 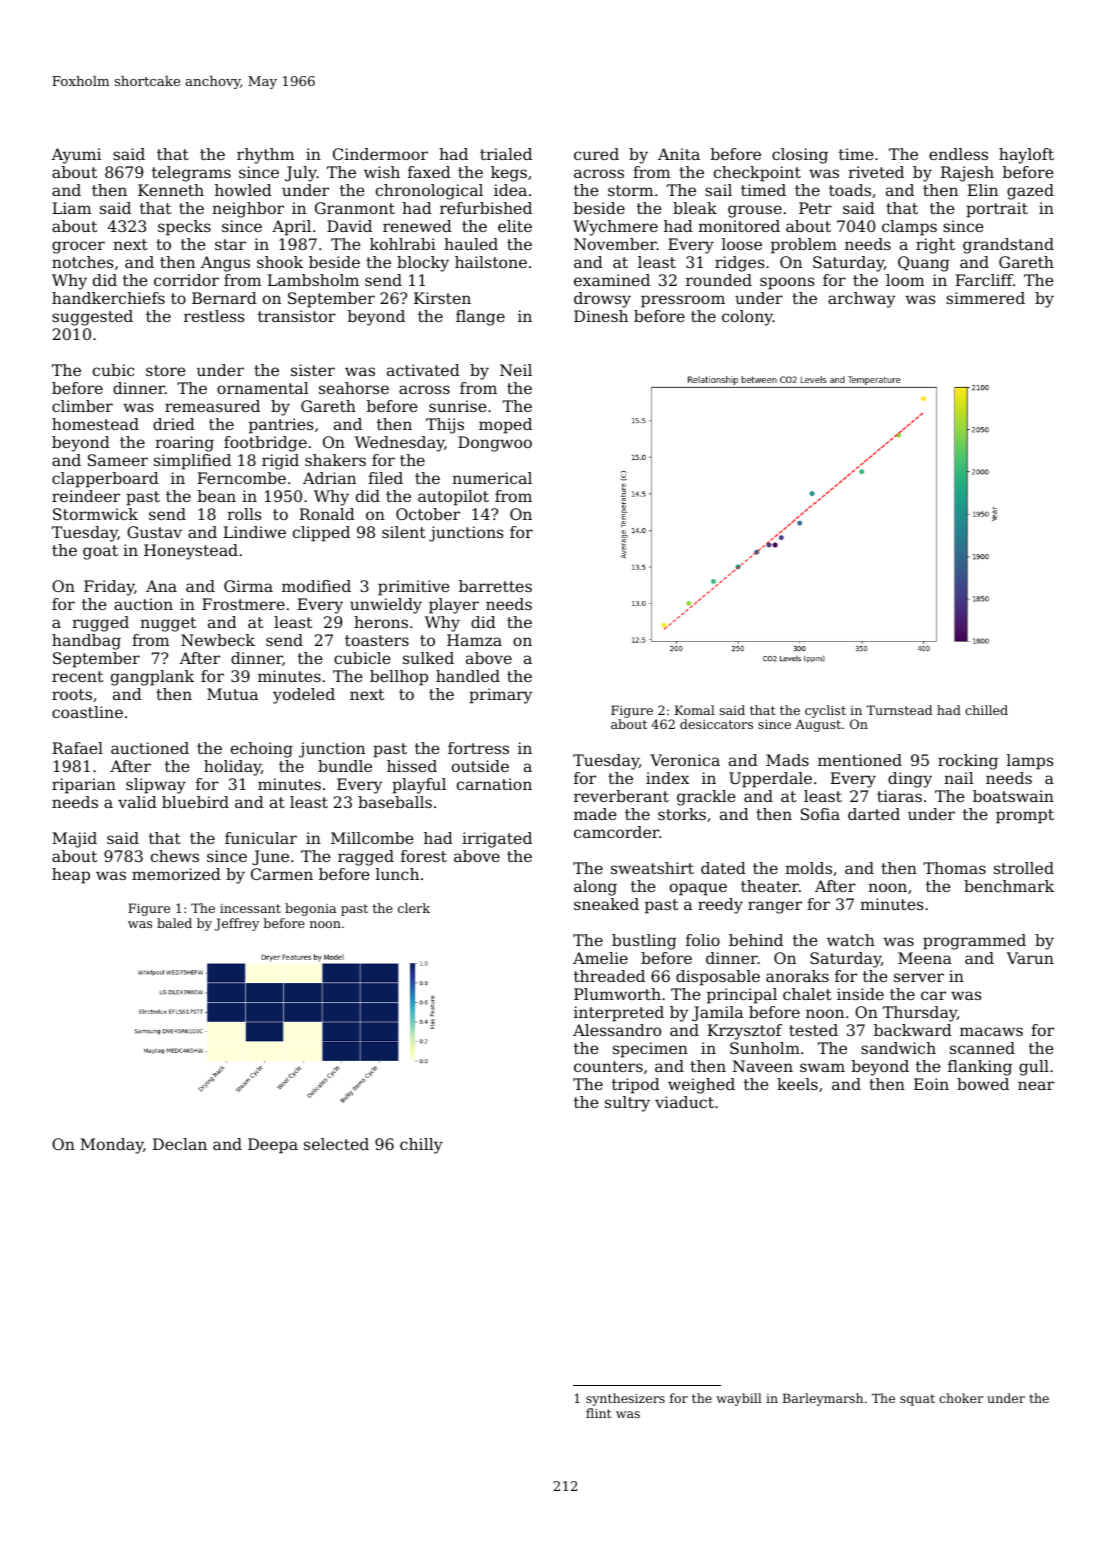 I want to click on Ayumi, so click(x=76, y=156).
